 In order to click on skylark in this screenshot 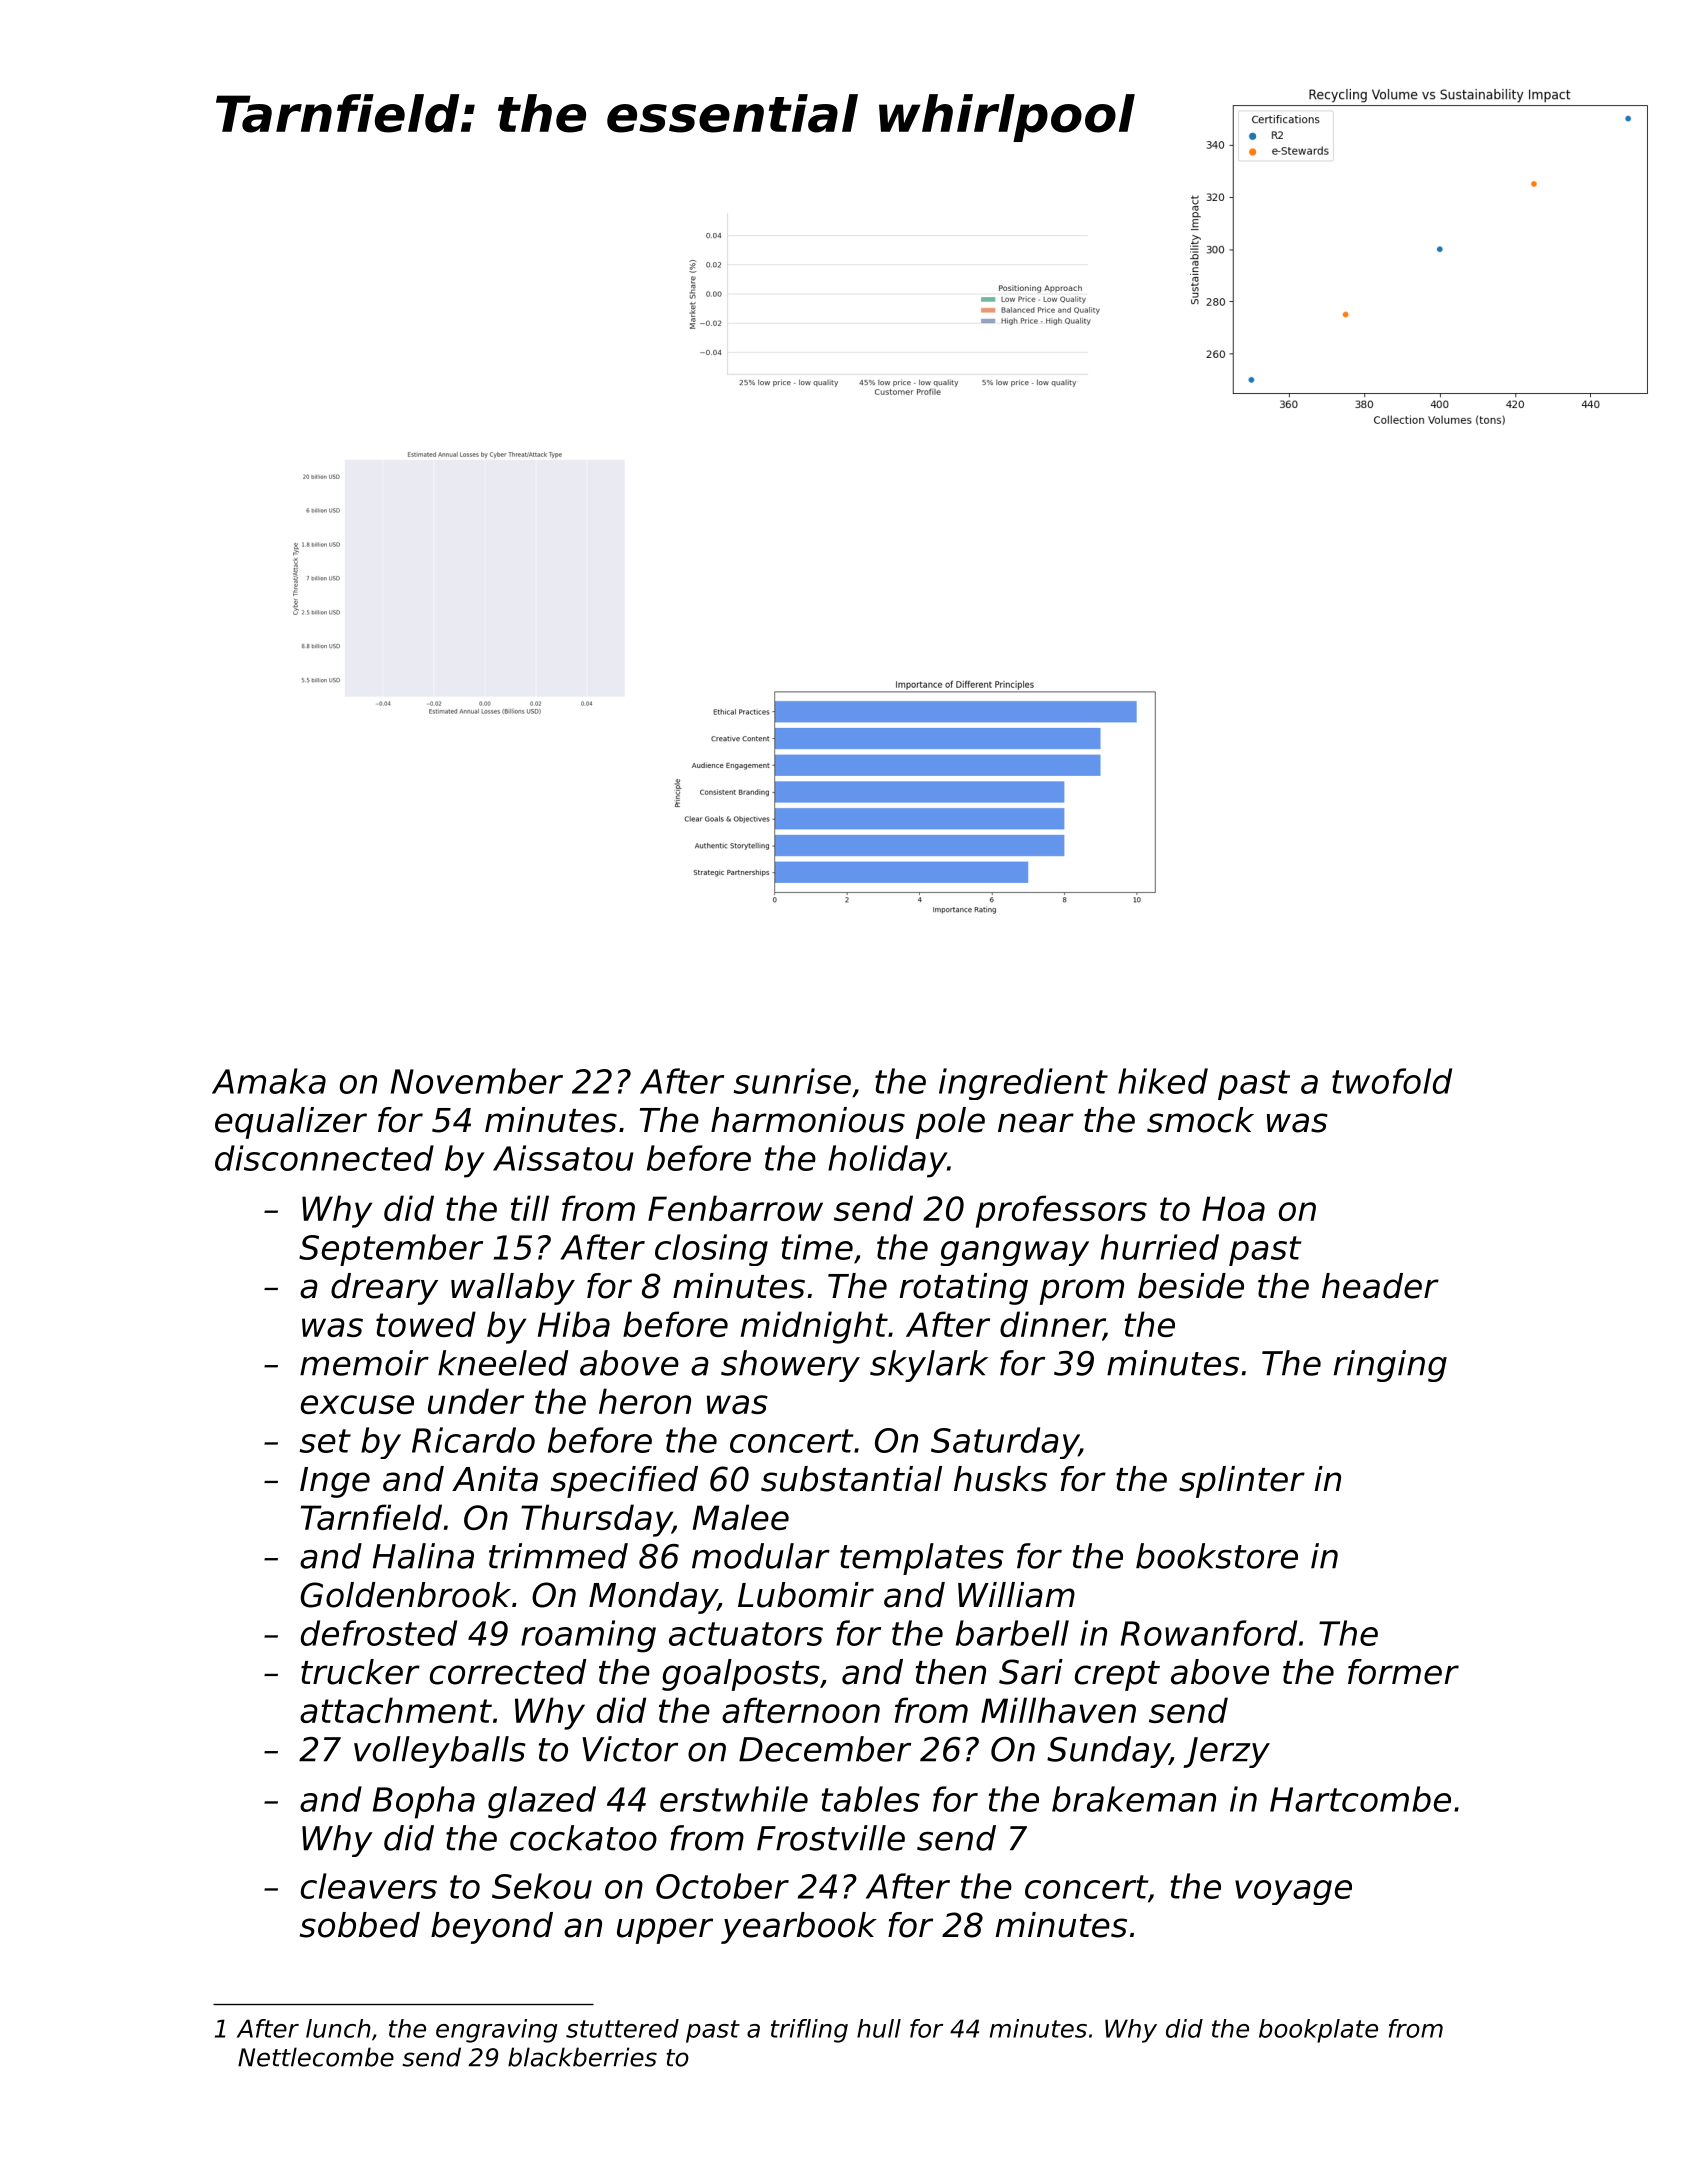, I will do `click(929, 1366)`.
